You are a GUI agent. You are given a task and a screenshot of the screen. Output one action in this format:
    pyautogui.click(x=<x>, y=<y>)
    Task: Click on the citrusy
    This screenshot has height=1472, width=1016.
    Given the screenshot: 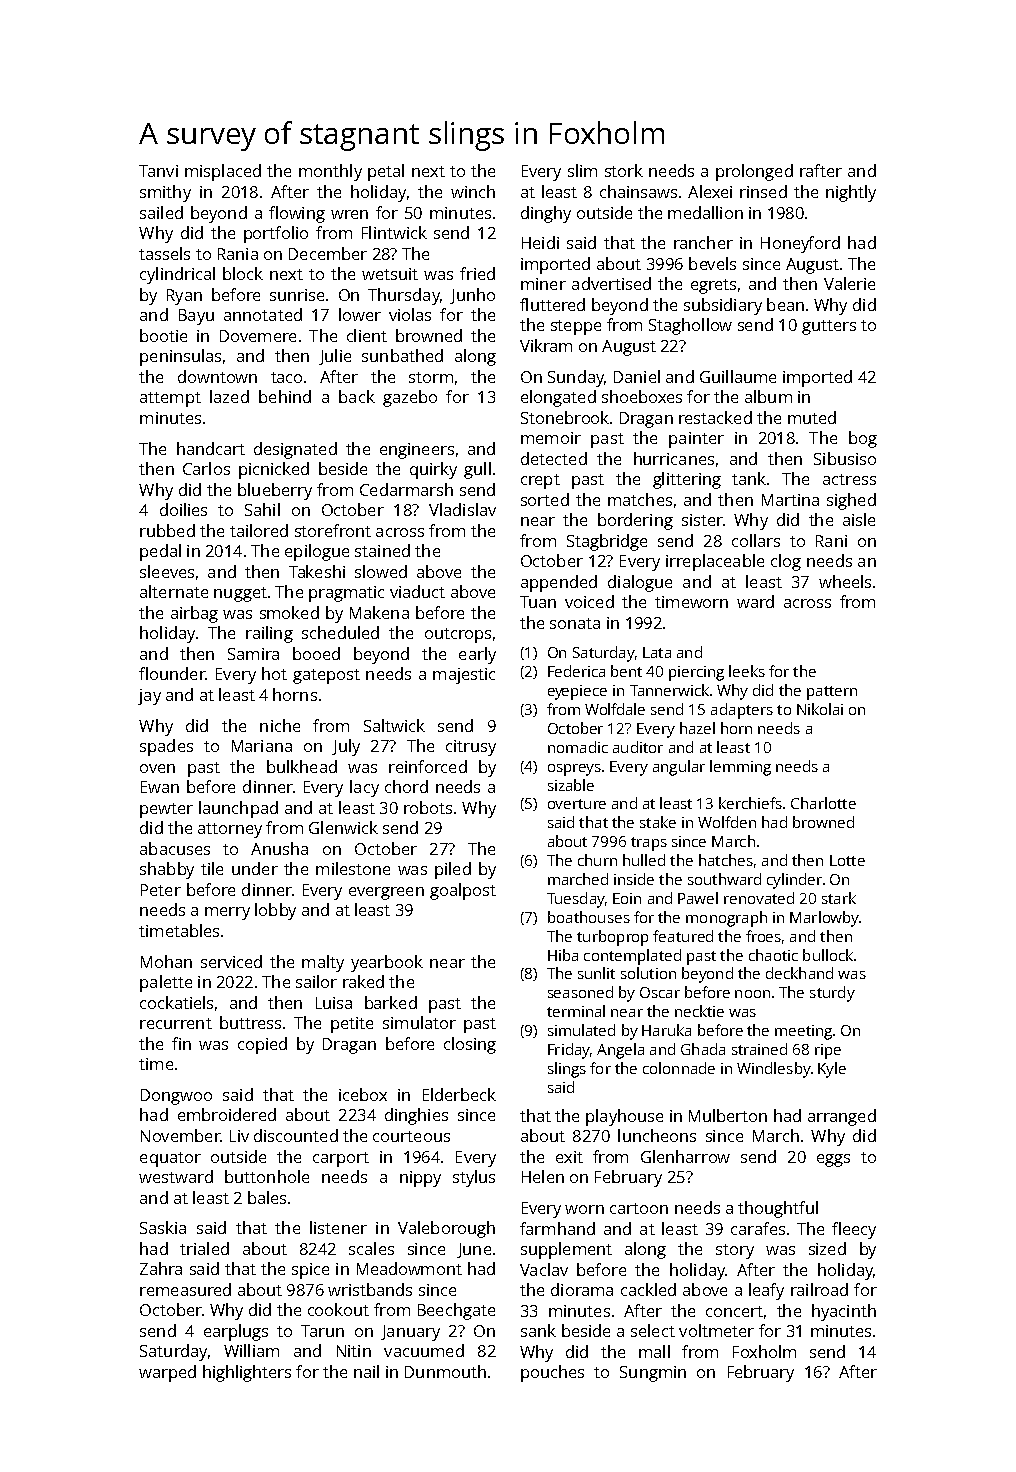 What is the action you would take?
    pyautogui.click(x=471, y=748)
